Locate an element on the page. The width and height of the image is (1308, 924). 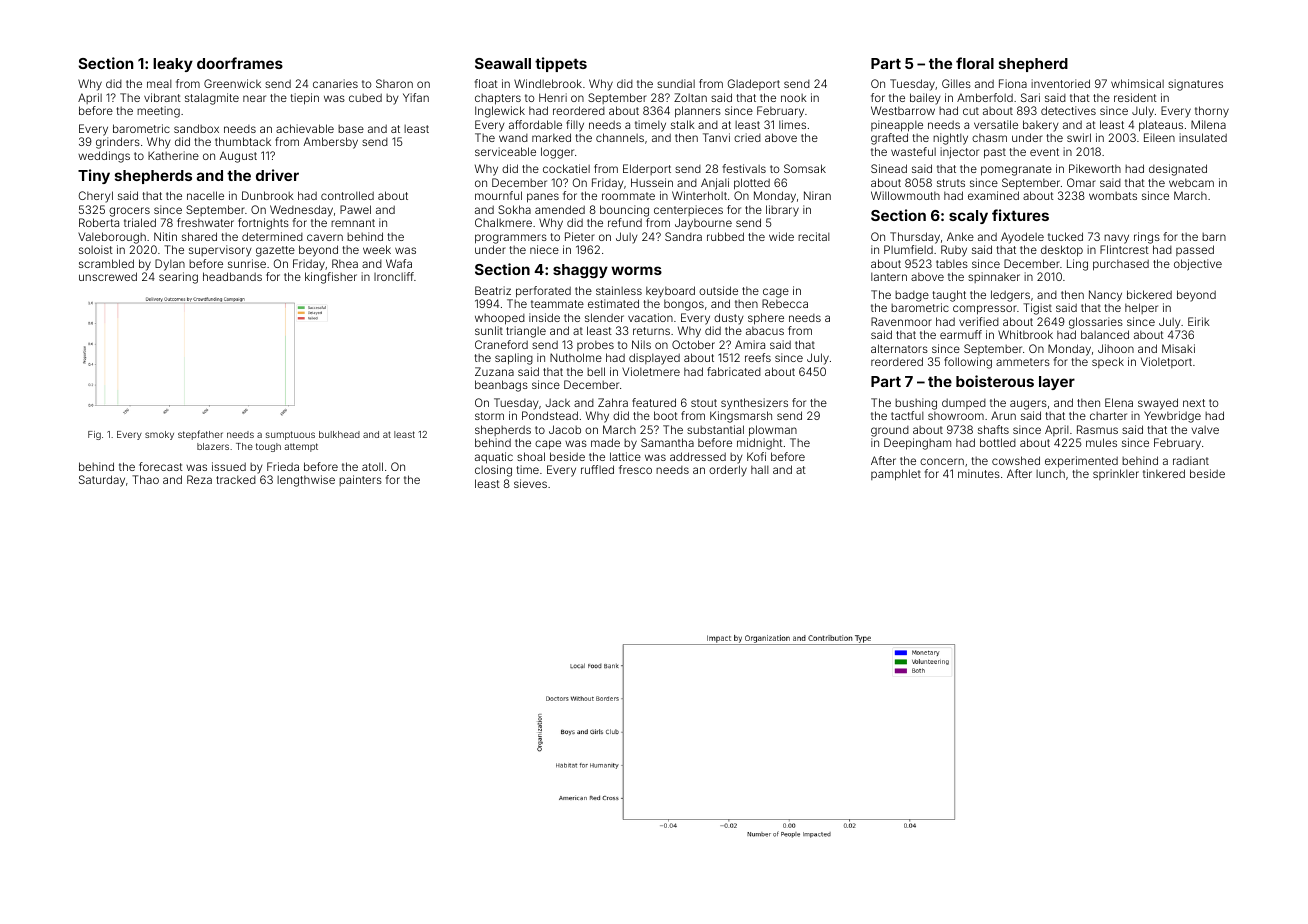
tinkered is located at coordinates (1164, 473).
